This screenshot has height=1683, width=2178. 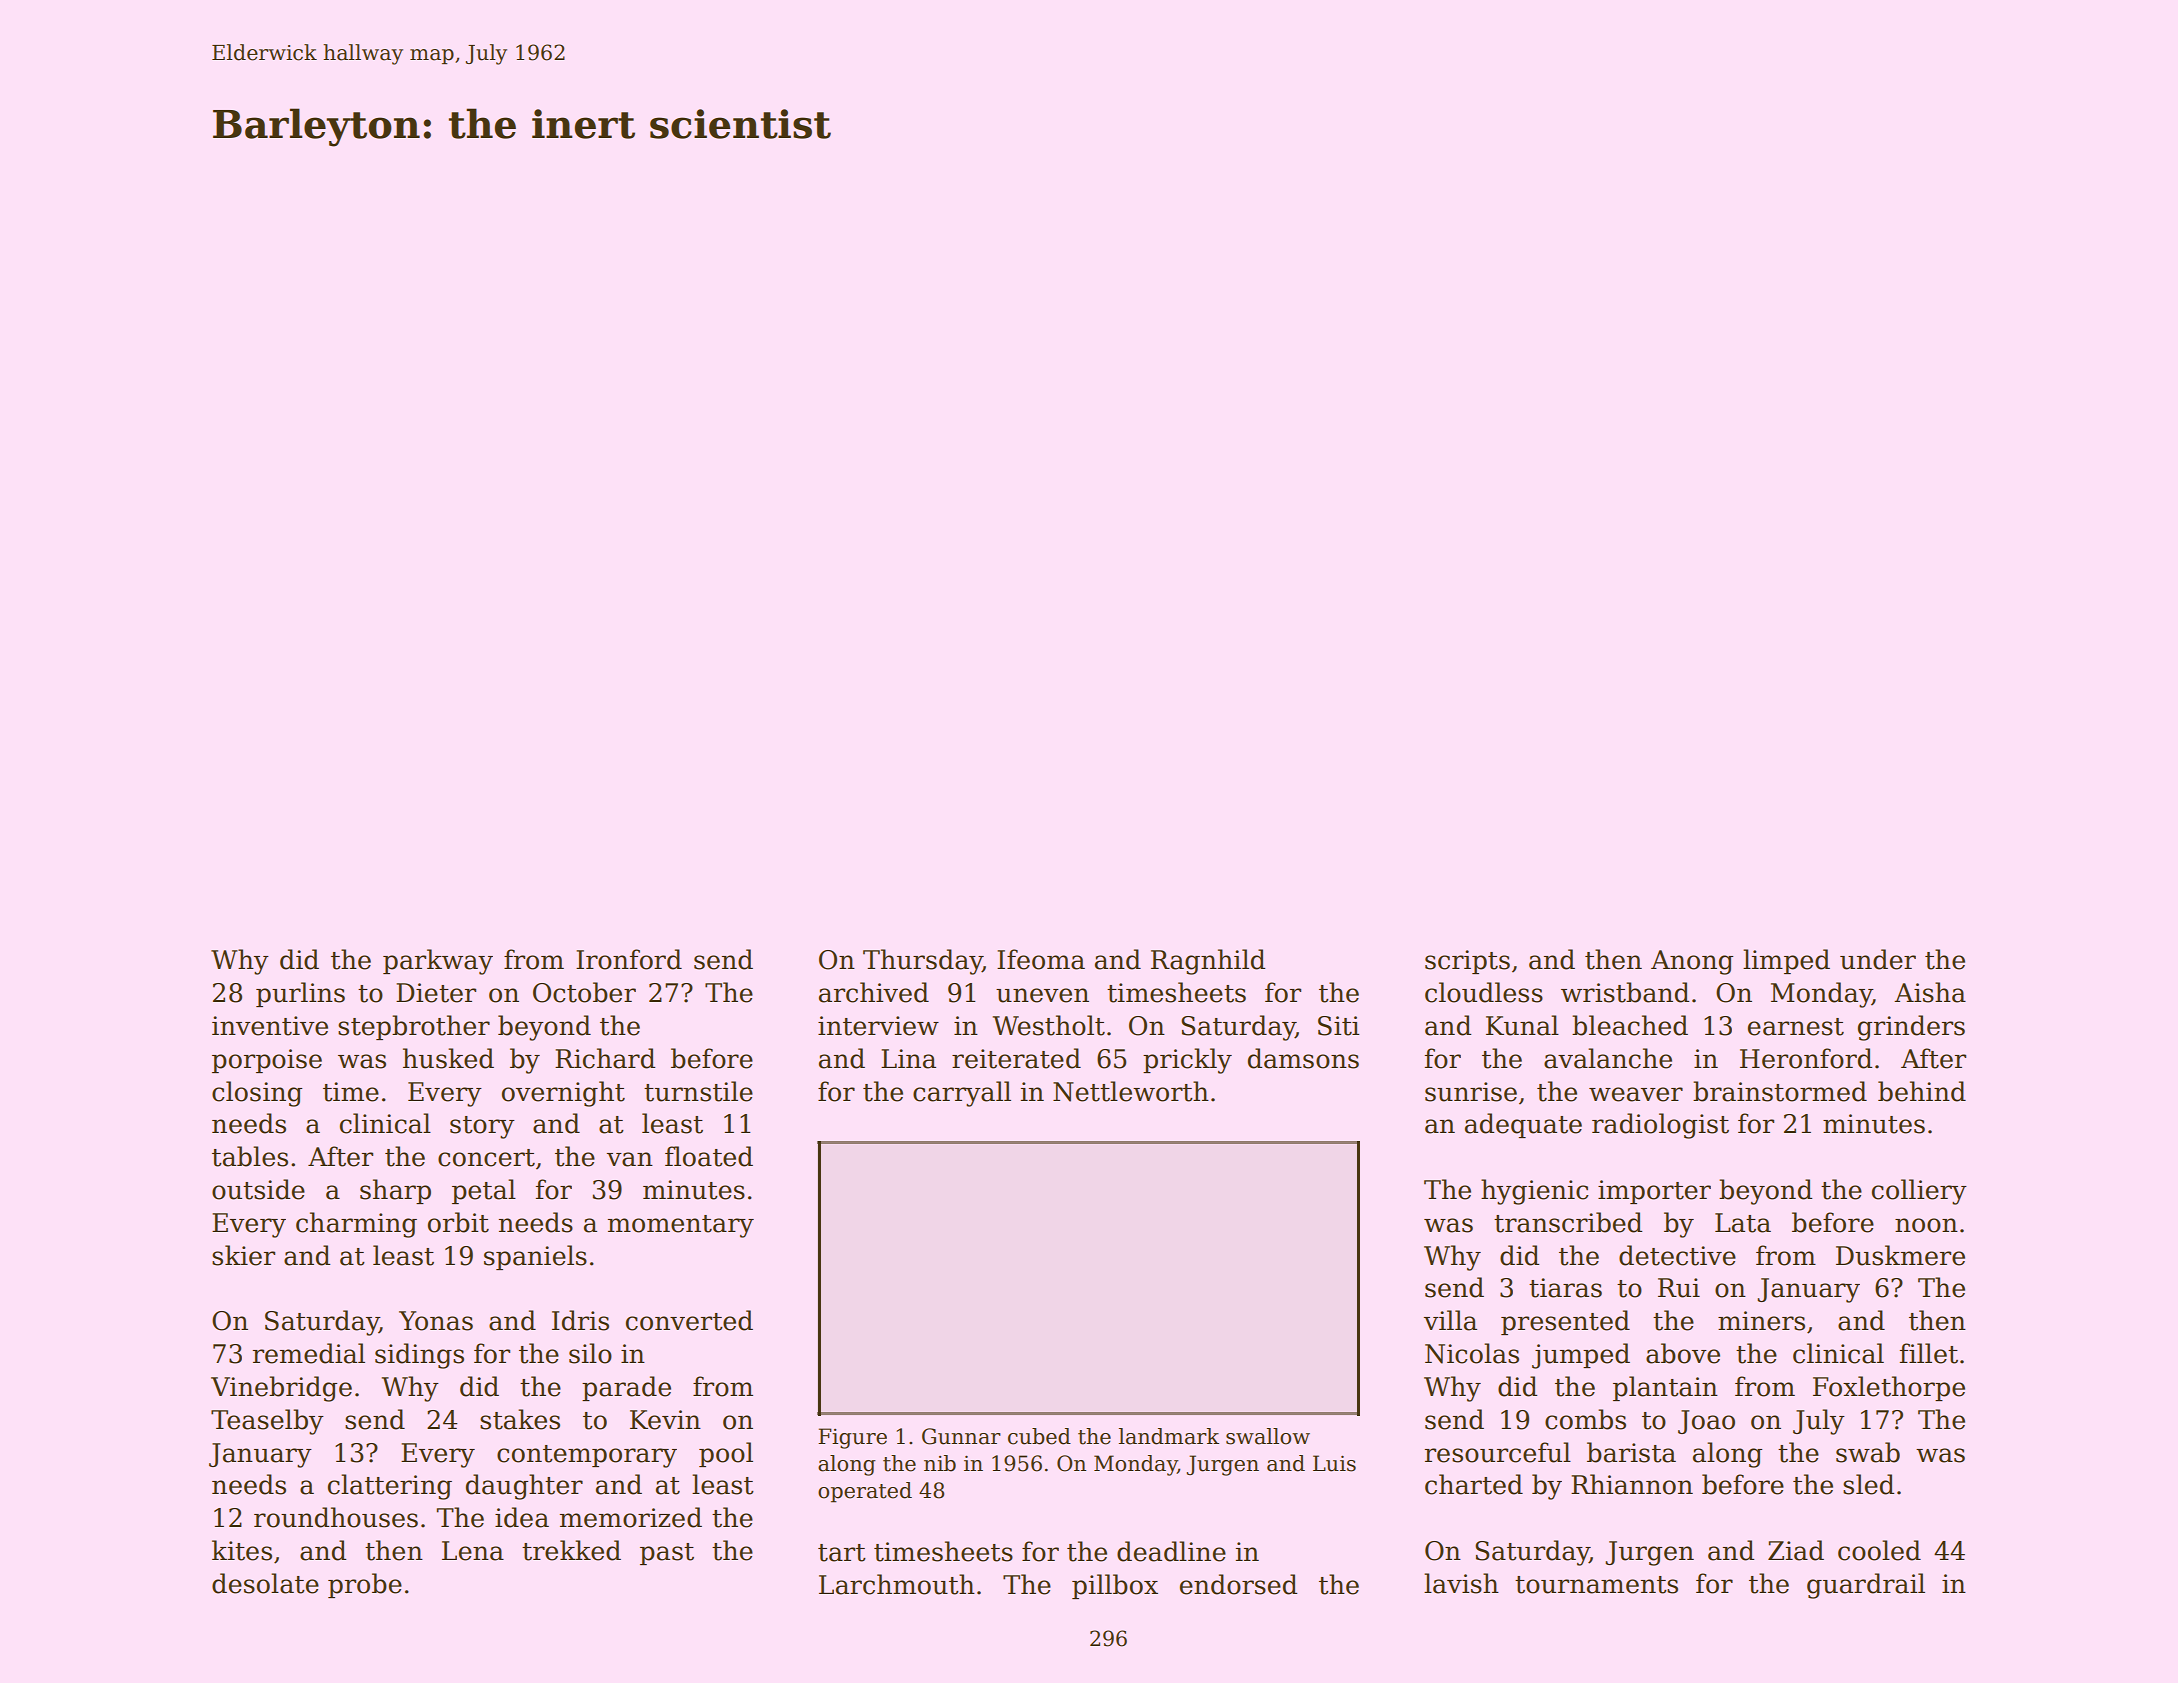 I want to click on Aisha, so click(x=1930, y=992).
